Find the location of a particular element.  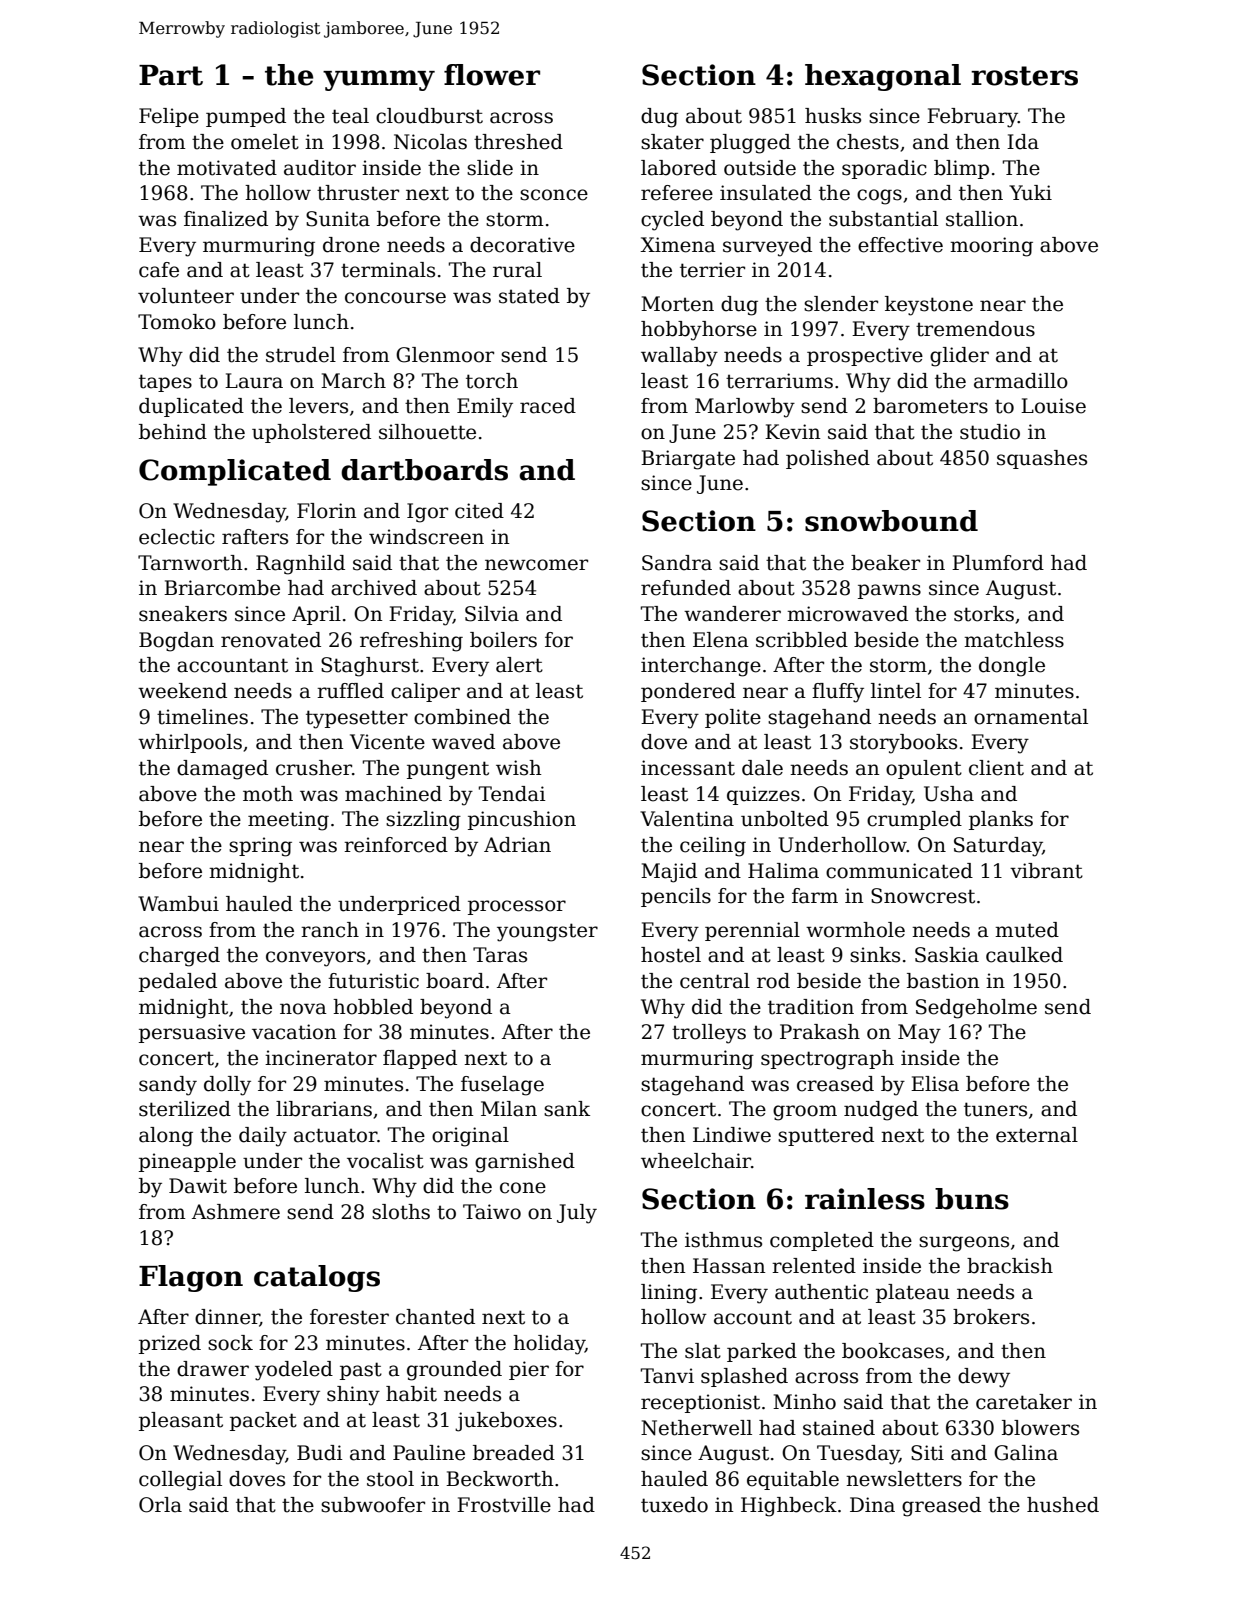

tuxedo is located at coordinates (674, 1505).
